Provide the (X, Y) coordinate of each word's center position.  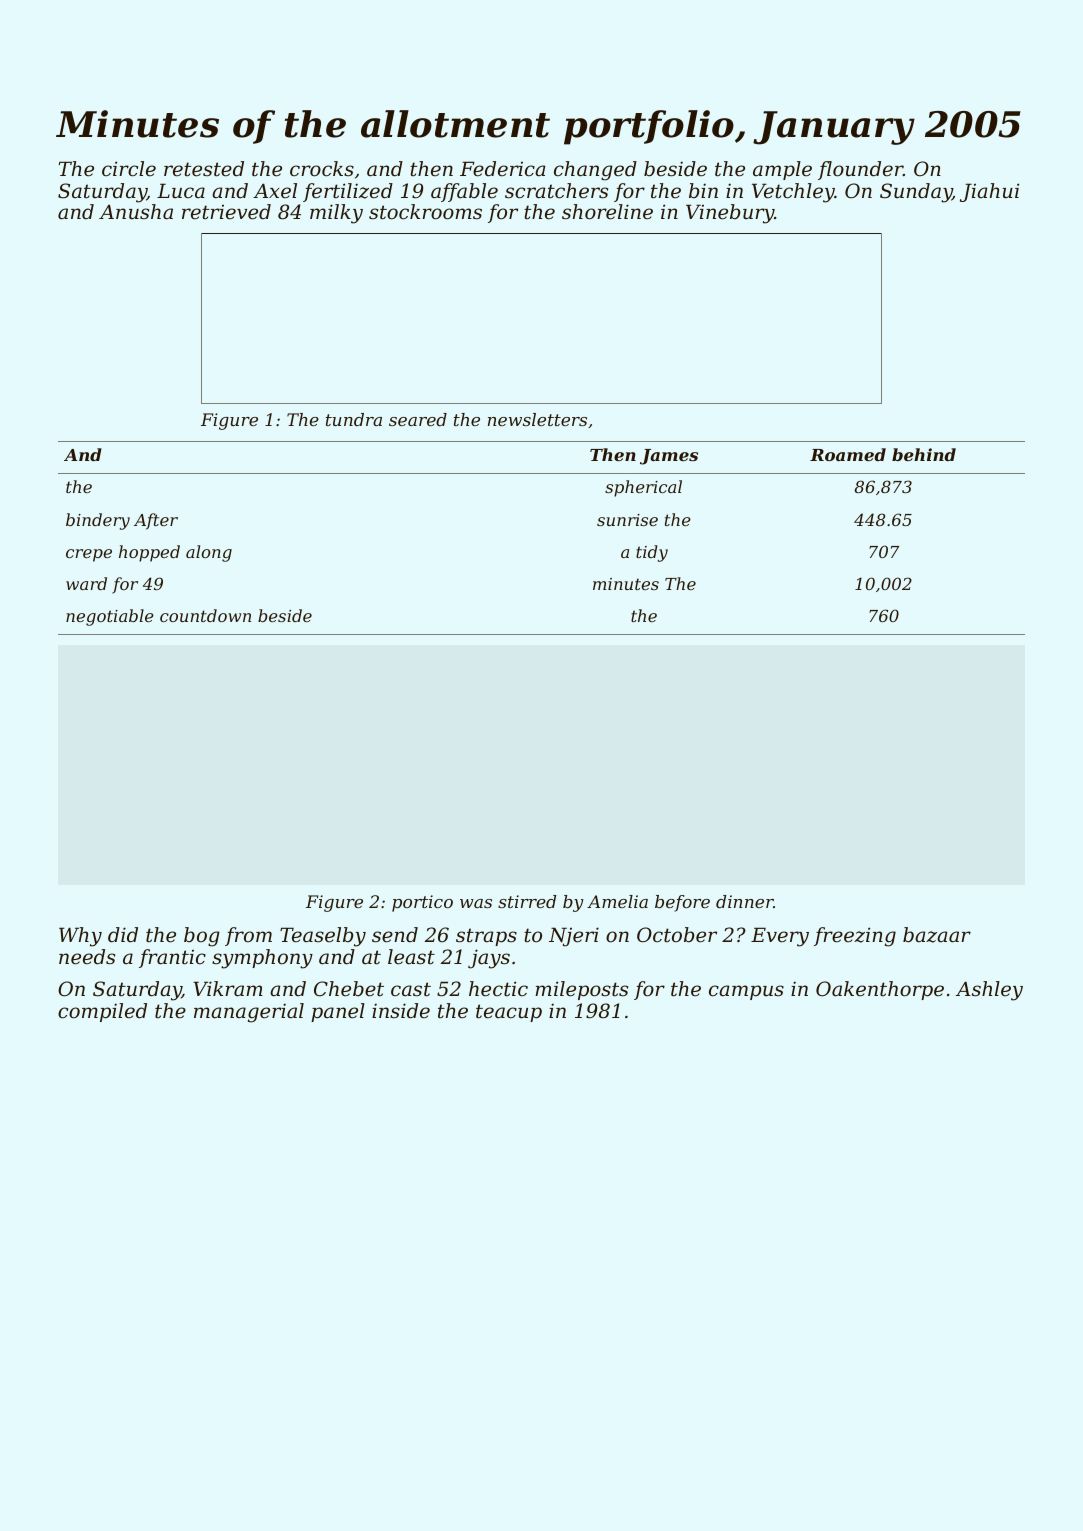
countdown (205, 615)
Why (80, 937)
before (682, 903)
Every (780, 937)
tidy (652, 553)
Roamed (848, 454)
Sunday (916, 193)
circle (129, 169)
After (156, 521)
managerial (249, 1013)
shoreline (607, 212)
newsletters (537, 419)
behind (924, 454)
